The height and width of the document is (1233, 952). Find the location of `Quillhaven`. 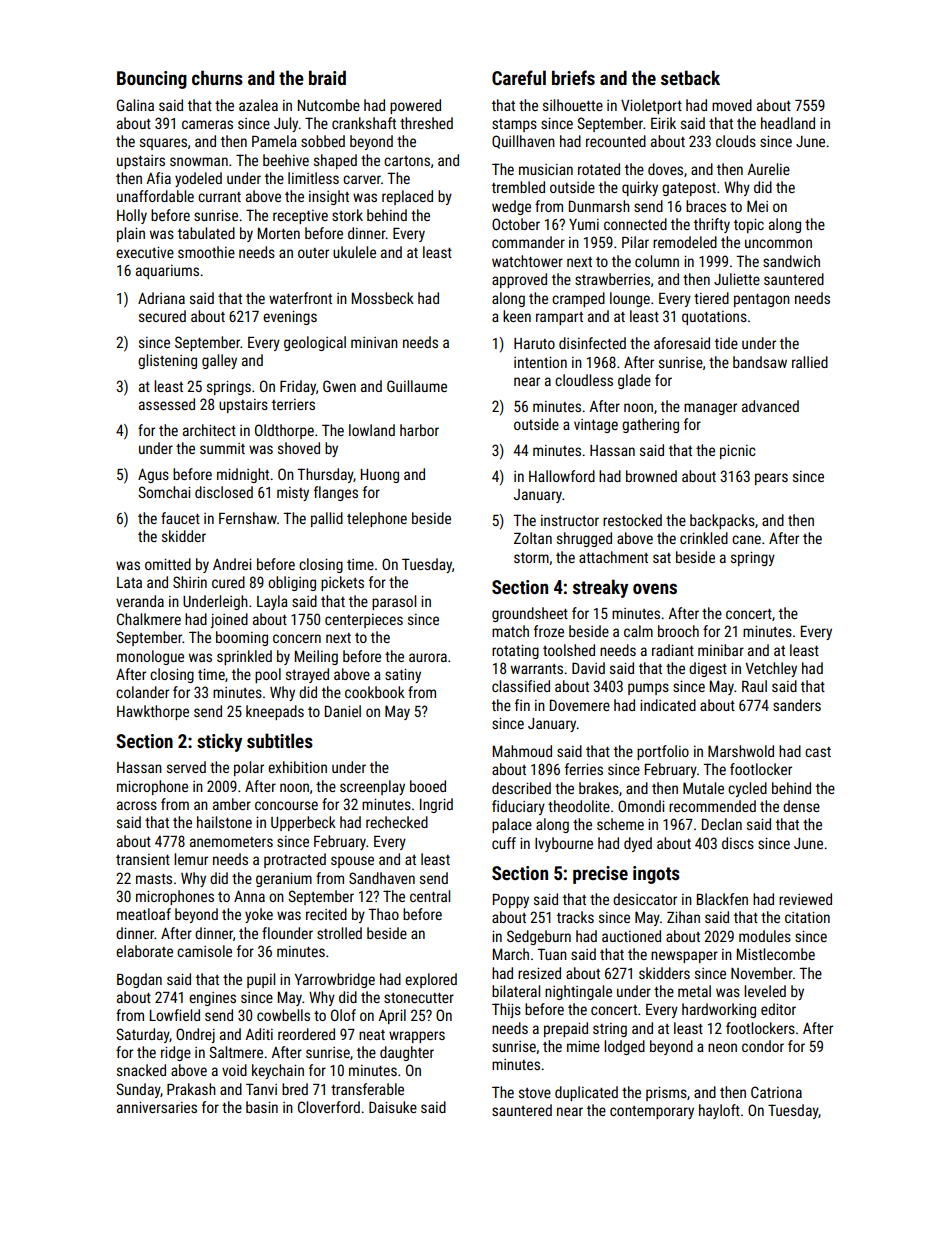

Quillhaven is located at coordinates (523, 142).
